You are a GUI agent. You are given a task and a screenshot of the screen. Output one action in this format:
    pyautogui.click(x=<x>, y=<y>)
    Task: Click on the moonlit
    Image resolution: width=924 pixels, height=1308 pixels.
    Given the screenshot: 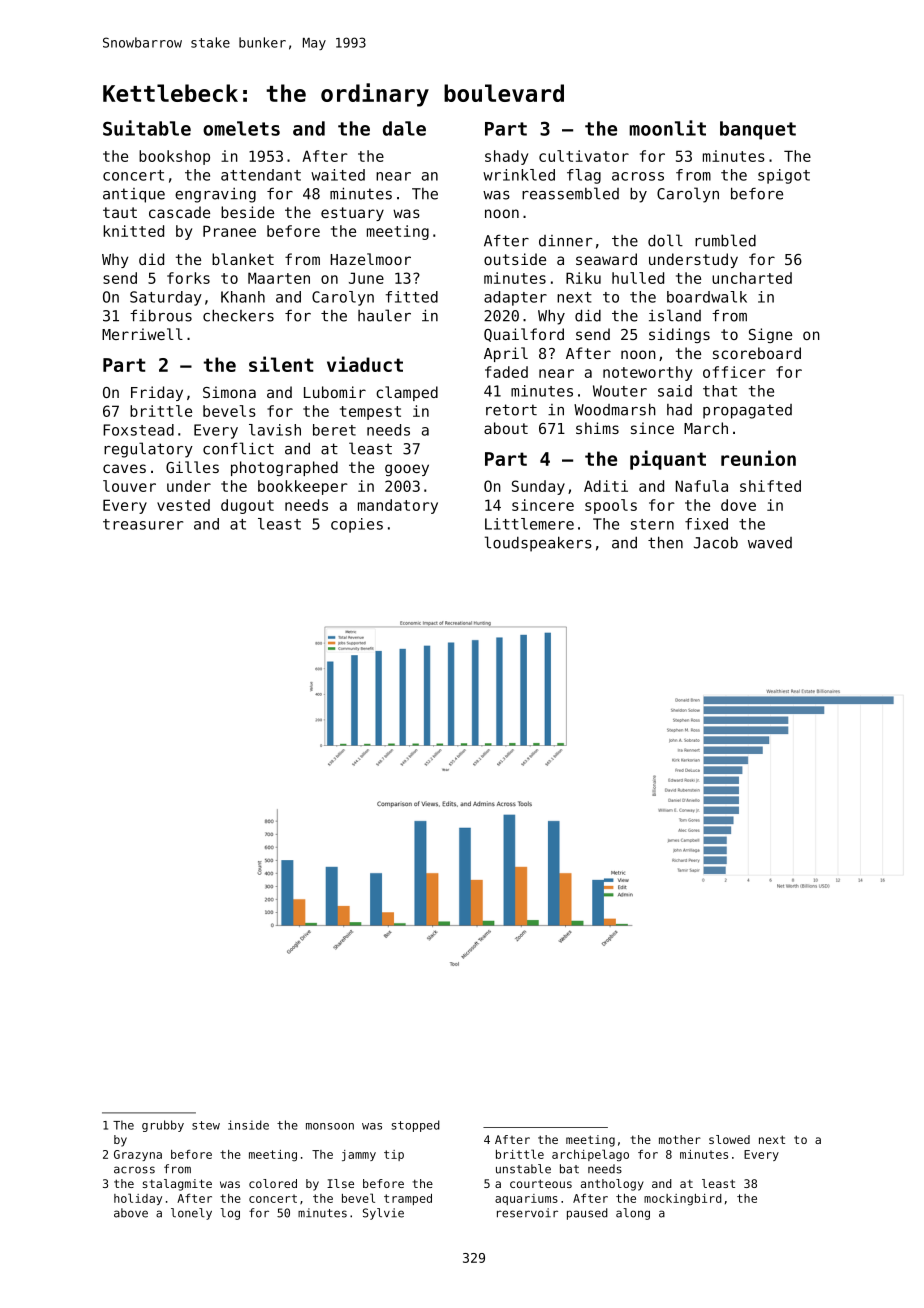 What is the action you would take?
    pyautogui.click(x=667, y=128)
